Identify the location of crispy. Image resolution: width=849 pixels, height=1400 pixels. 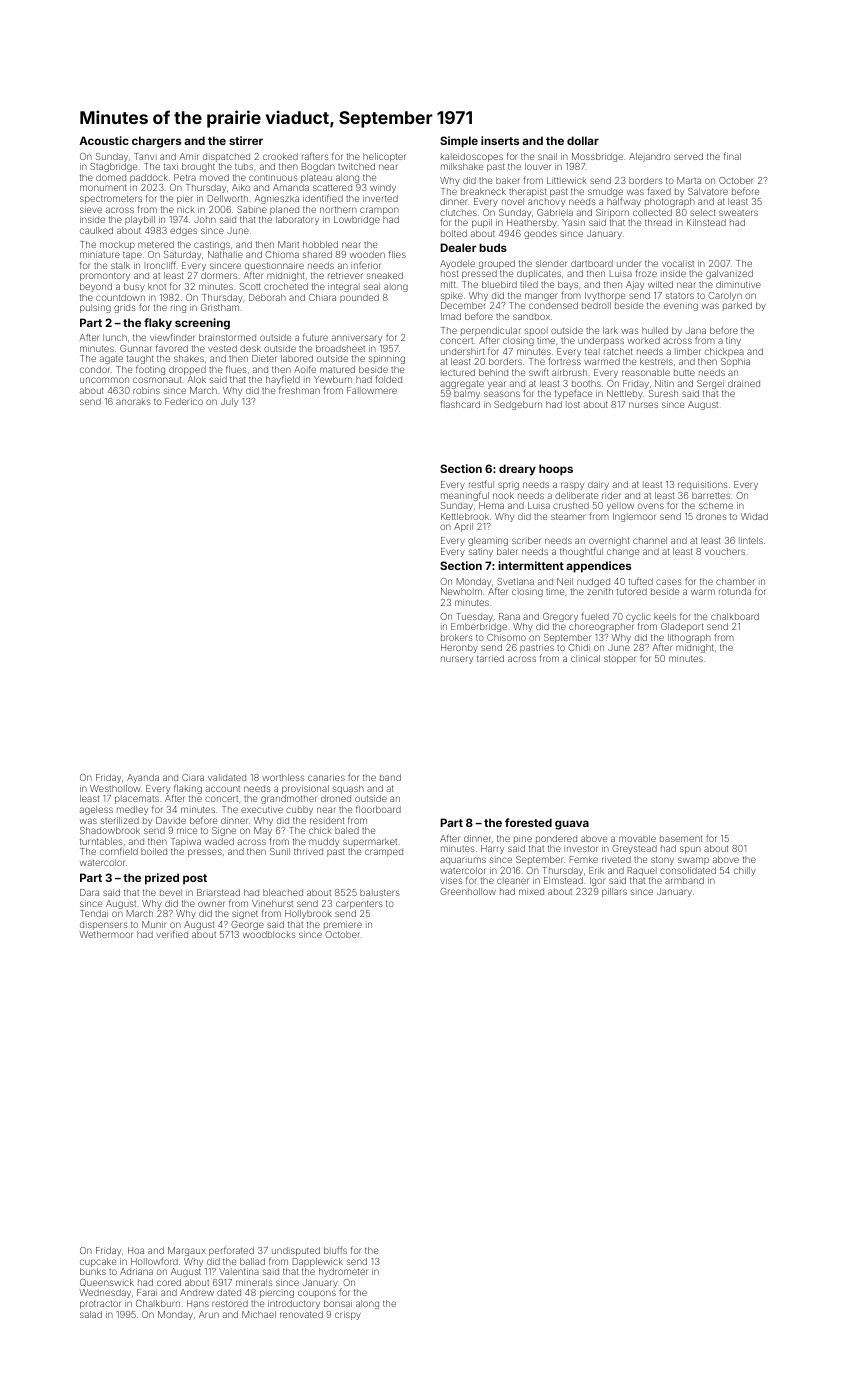
(348, 1315).
